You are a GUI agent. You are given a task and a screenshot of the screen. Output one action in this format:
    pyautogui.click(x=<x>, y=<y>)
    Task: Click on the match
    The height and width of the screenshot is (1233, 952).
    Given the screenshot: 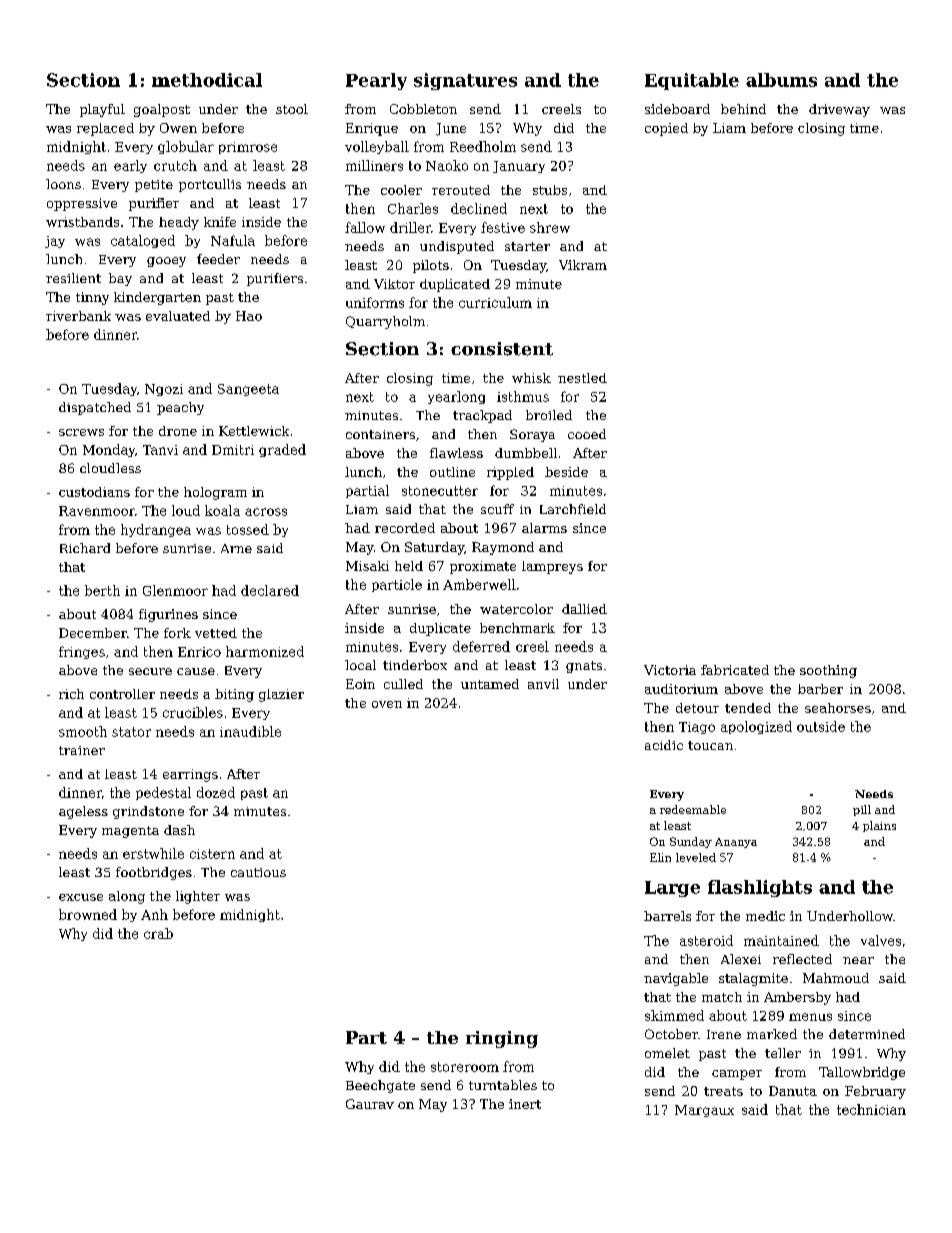 What is the action you would take?
    pyautogui.click(x=722, y=997)
